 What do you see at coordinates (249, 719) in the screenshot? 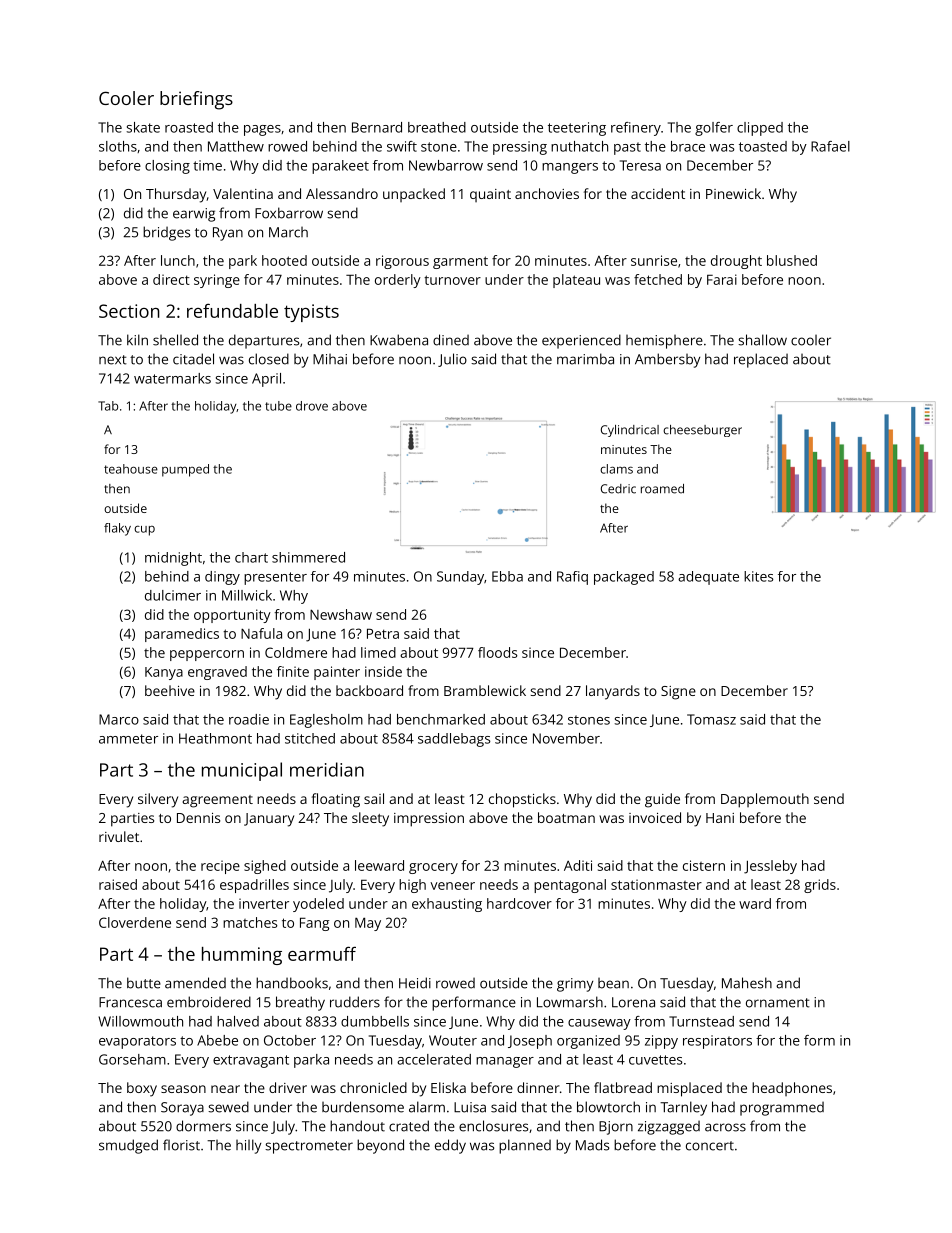
I see `roadie` at bounding box center [249, 719].
